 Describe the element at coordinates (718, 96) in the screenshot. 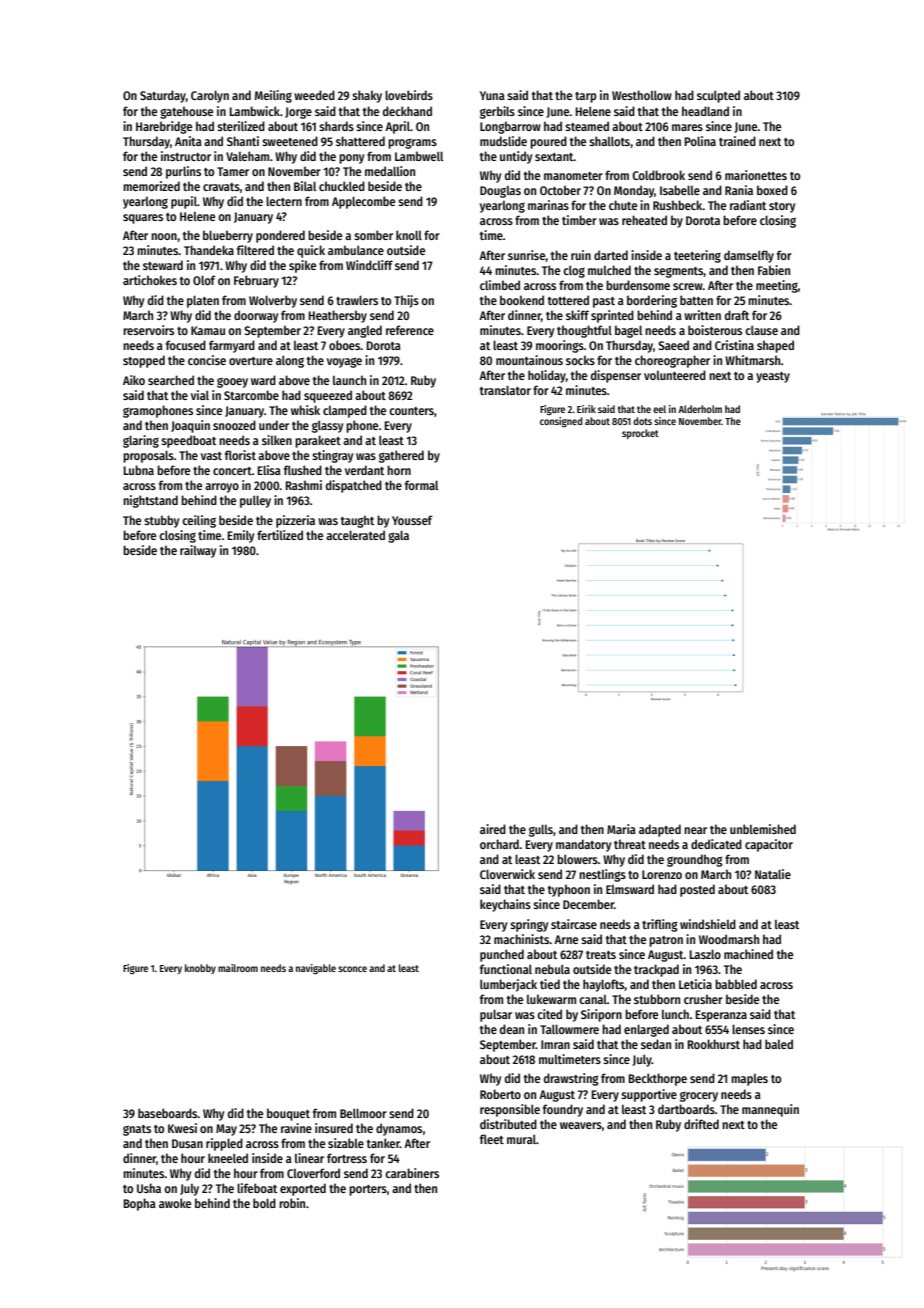

I see `sculpted` at that location.
